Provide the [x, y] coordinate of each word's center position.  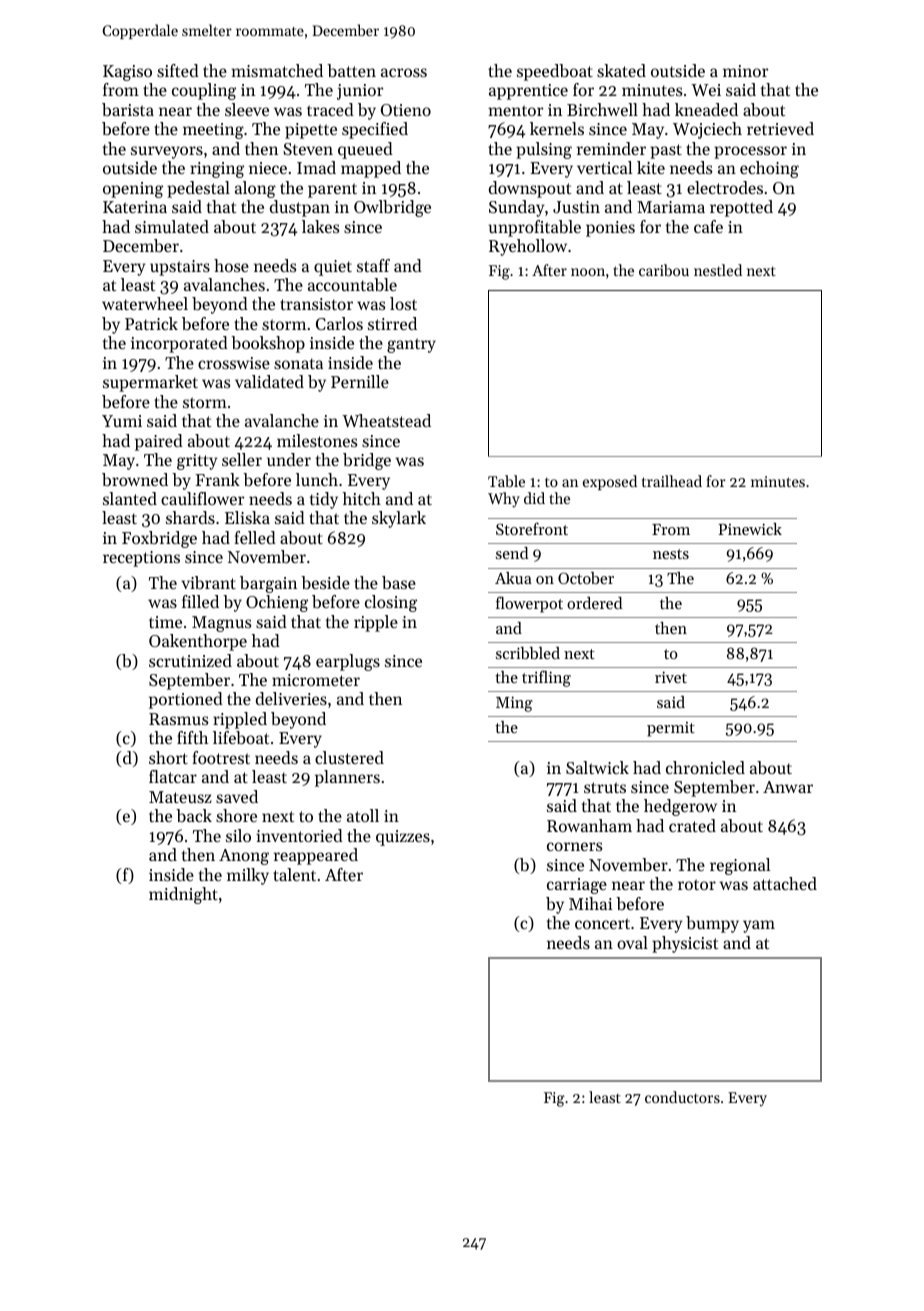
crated [692, 825]
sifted [178, 70]
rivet [671, 677]
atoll [363, 815]
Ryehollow [528, 247]
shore [236, 815]
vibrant [208, 582]
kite [651, 167]
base [399, 582]
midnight [183, 895]
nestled [718, 270]
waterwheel [145, 303]
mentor [515, 110]
